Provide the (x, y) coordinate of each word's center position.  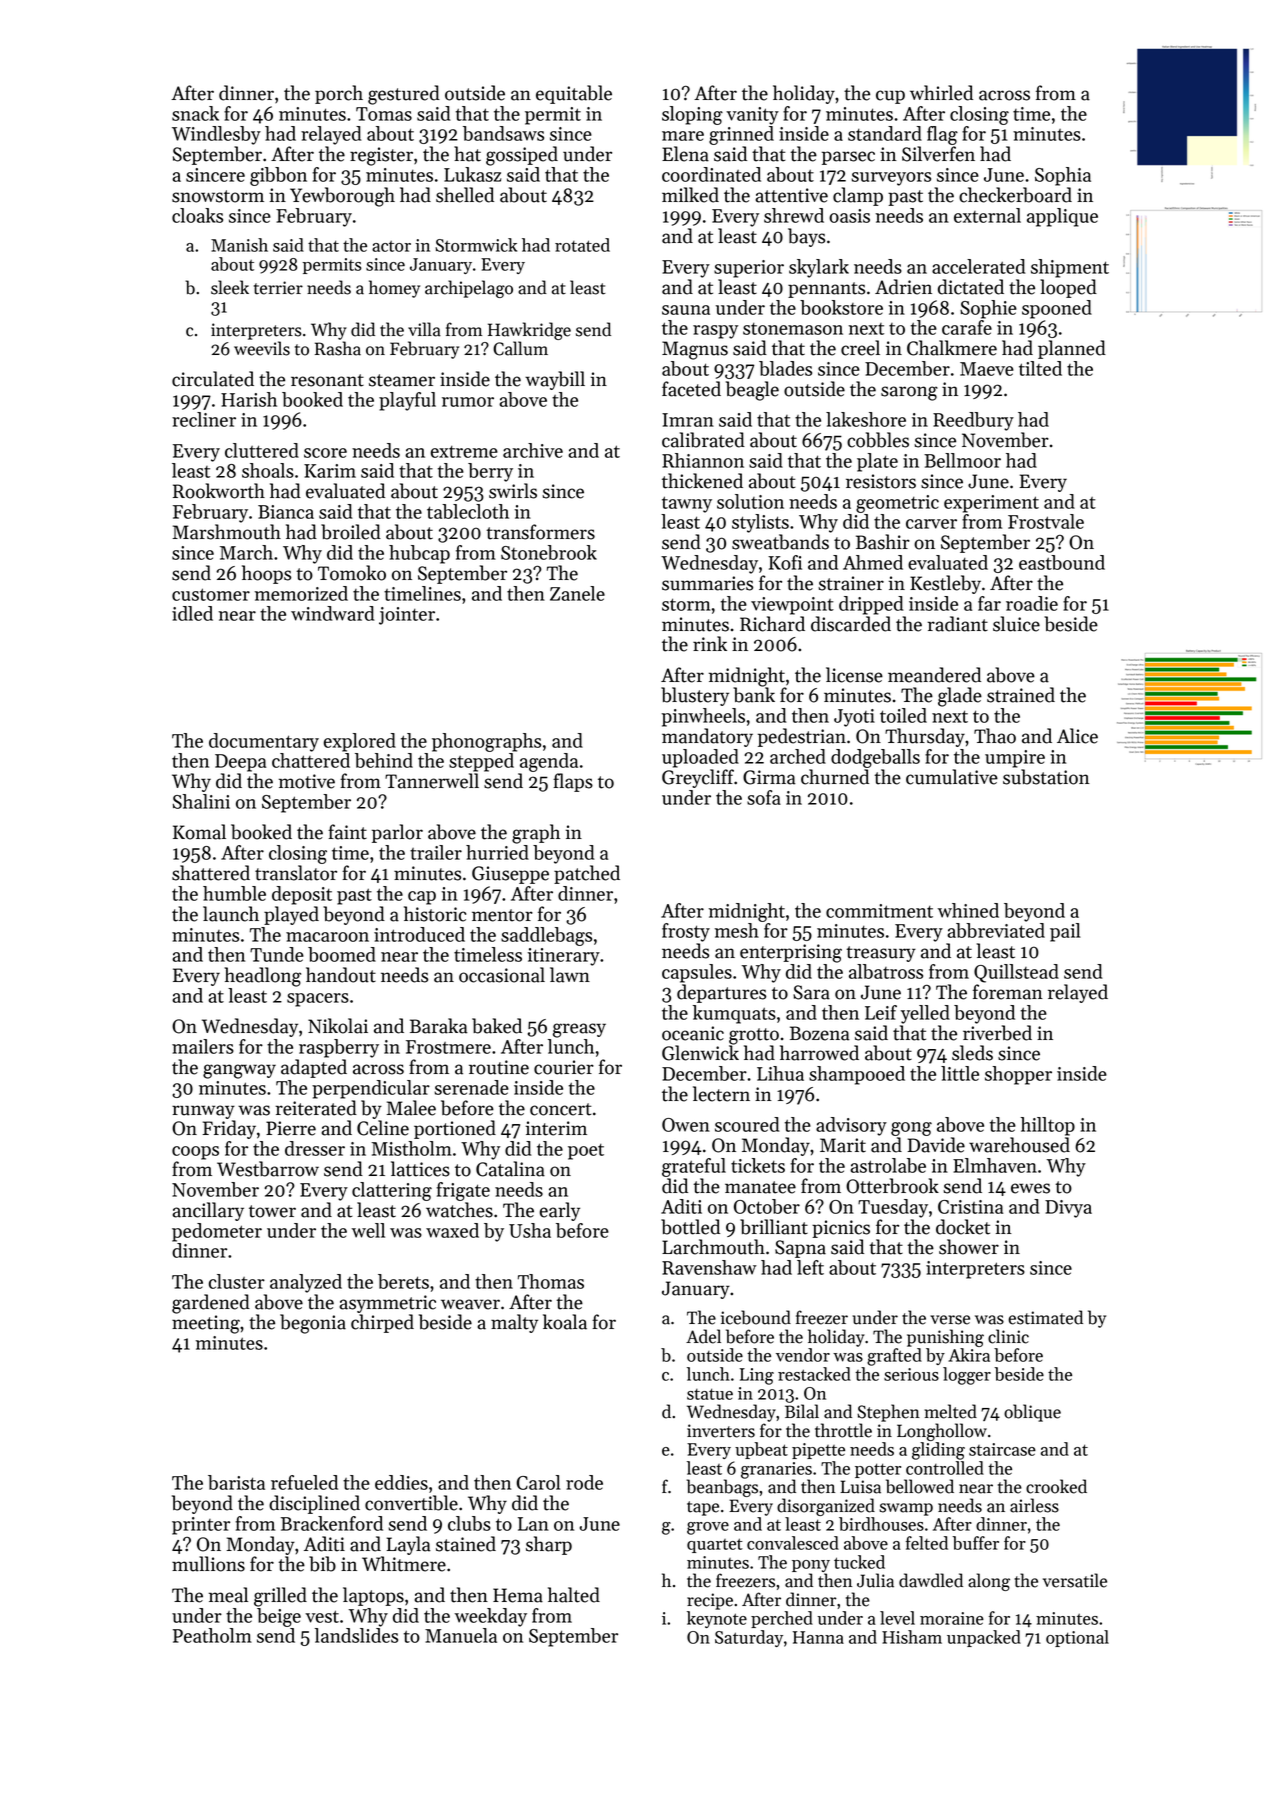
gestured (404, 95)
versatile (1075, 1580)
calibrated (703, 440)
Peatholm (212, 1635)
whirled (941, 93)
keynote (717, 1619)
